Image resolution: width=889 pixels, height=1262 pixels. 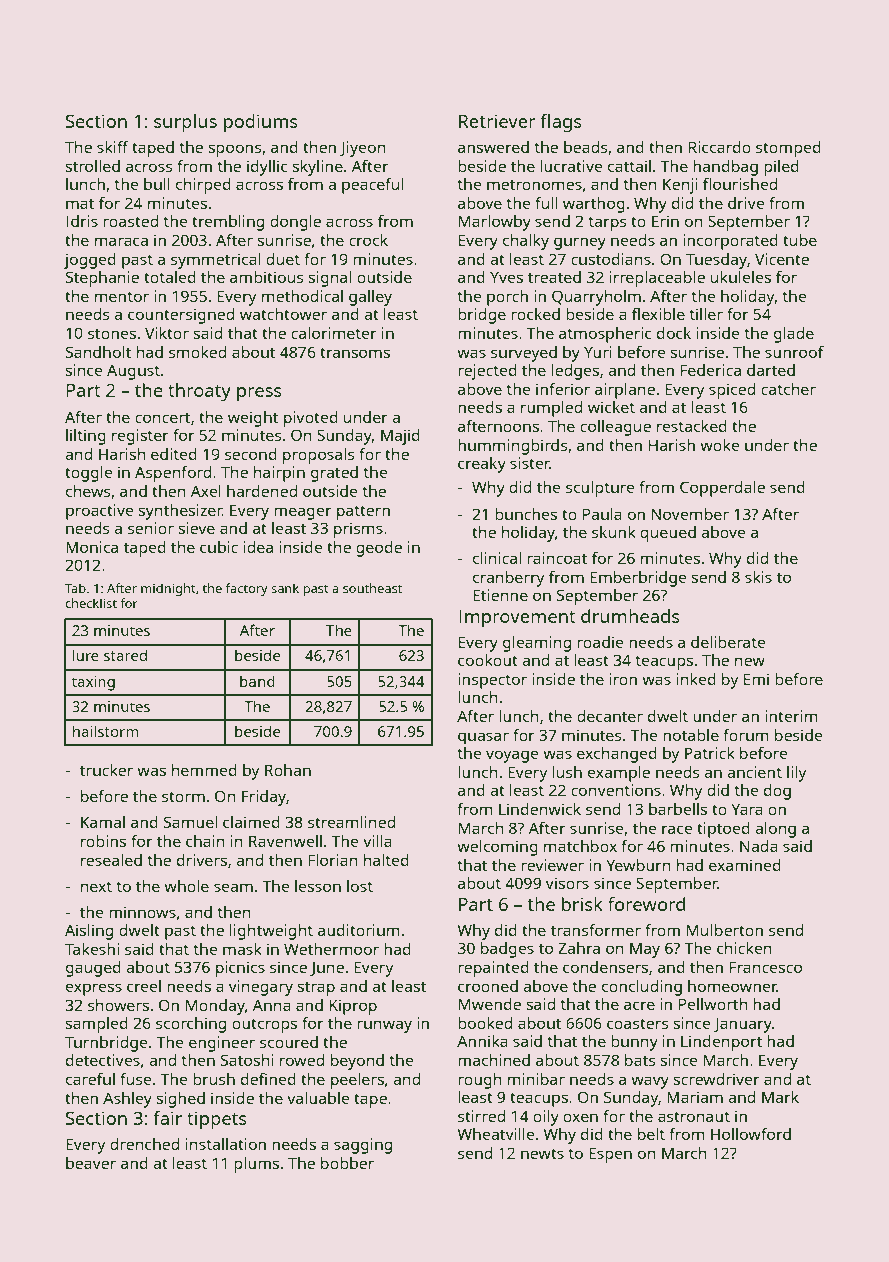 What do you see at coordinates (96, 886) in the image?
I see `next` at bounding box center [96, 886].
